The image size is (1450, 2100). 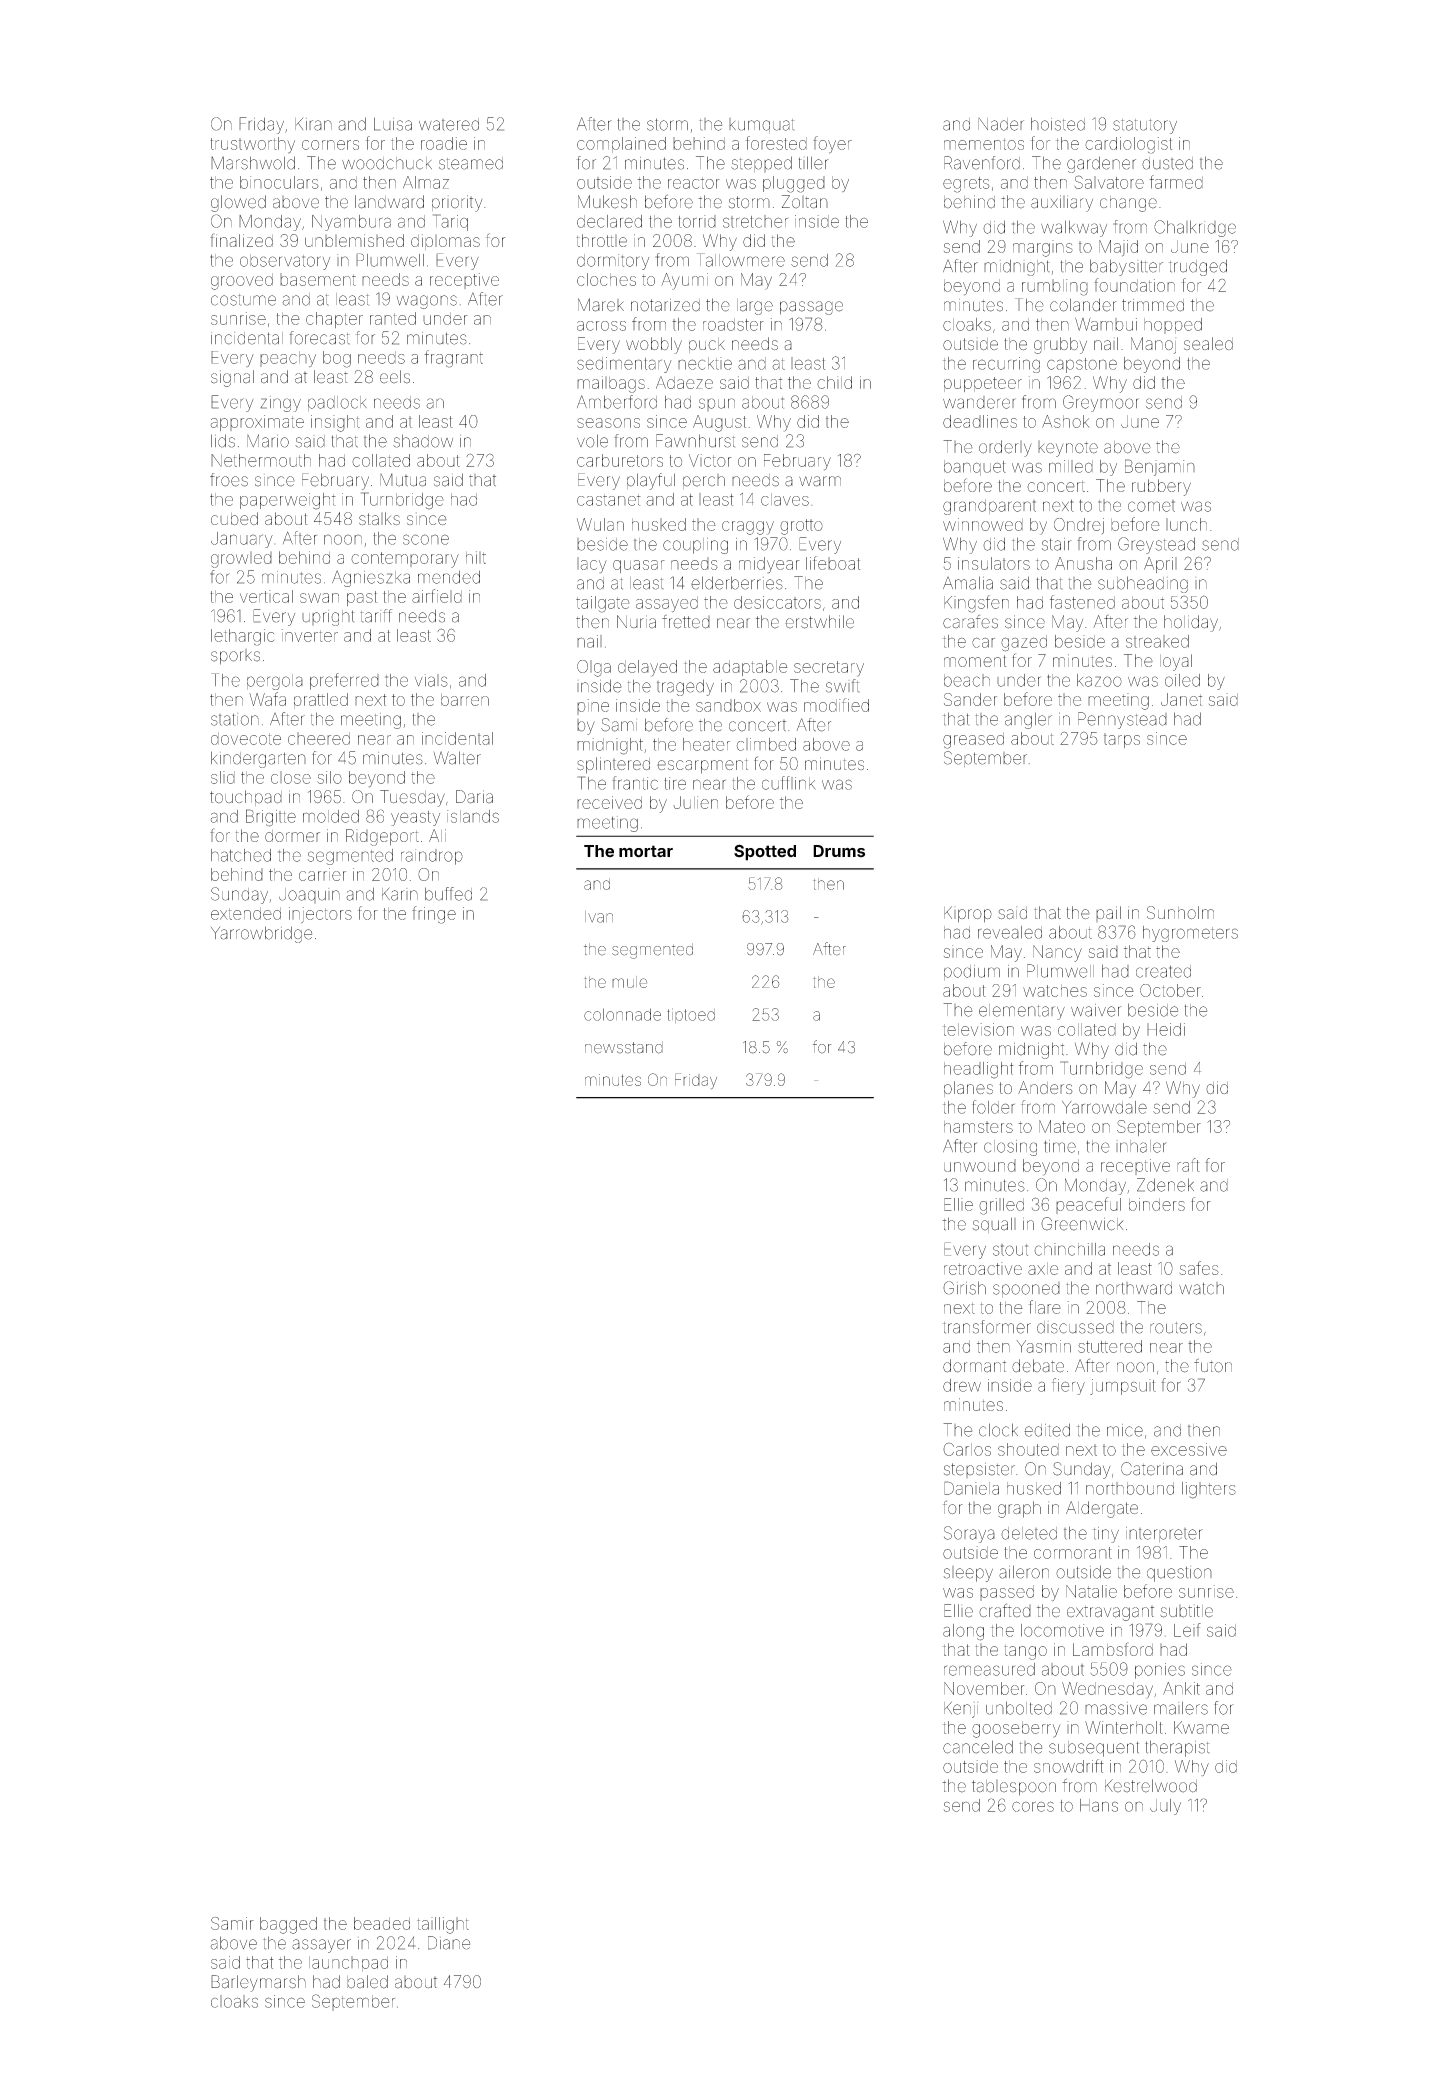 I want to click on Sander, so click(x=970, y=699).
